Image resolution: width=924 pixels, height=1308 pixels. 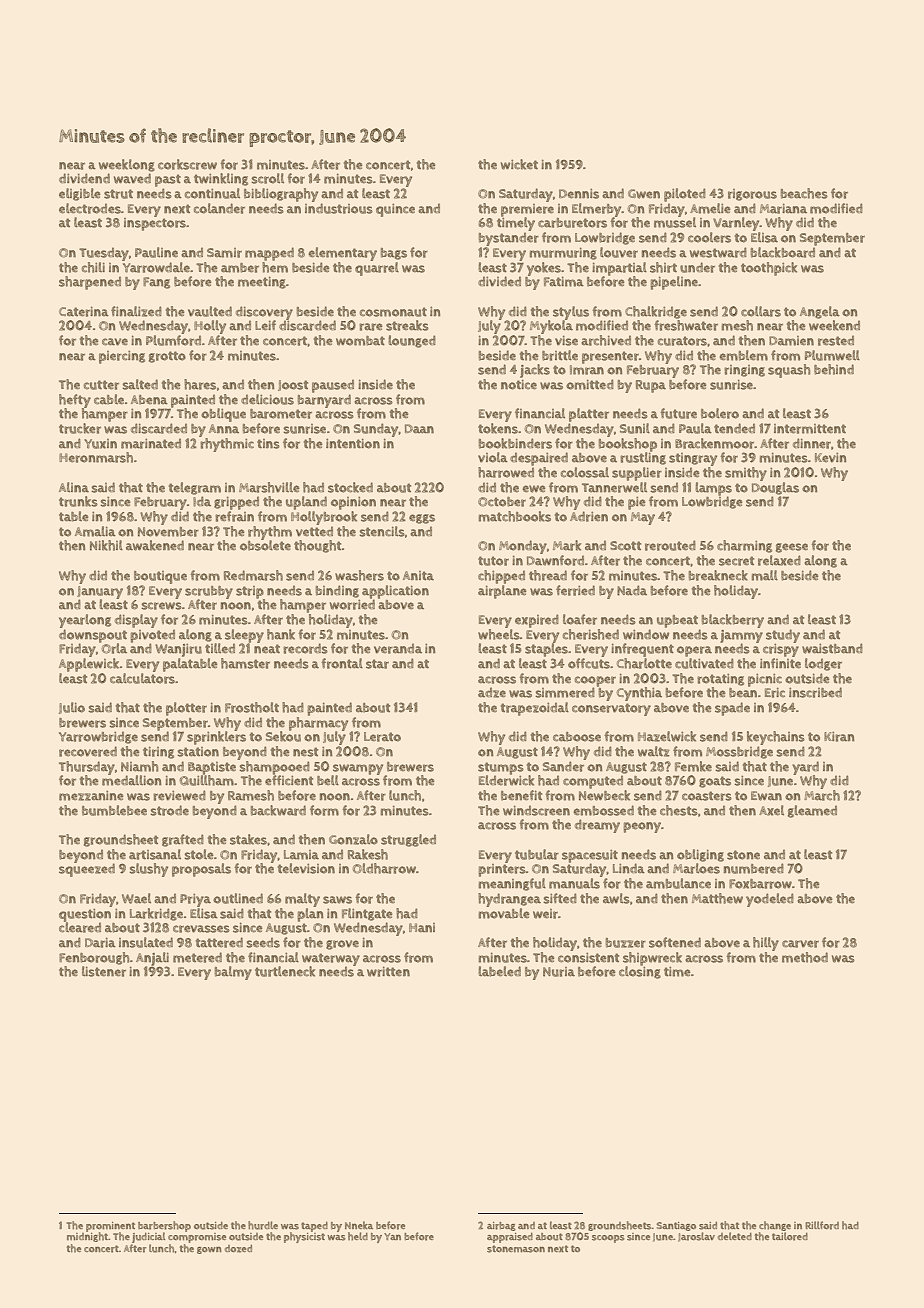 I want to click on Daan, so click(x=419, y=429).
